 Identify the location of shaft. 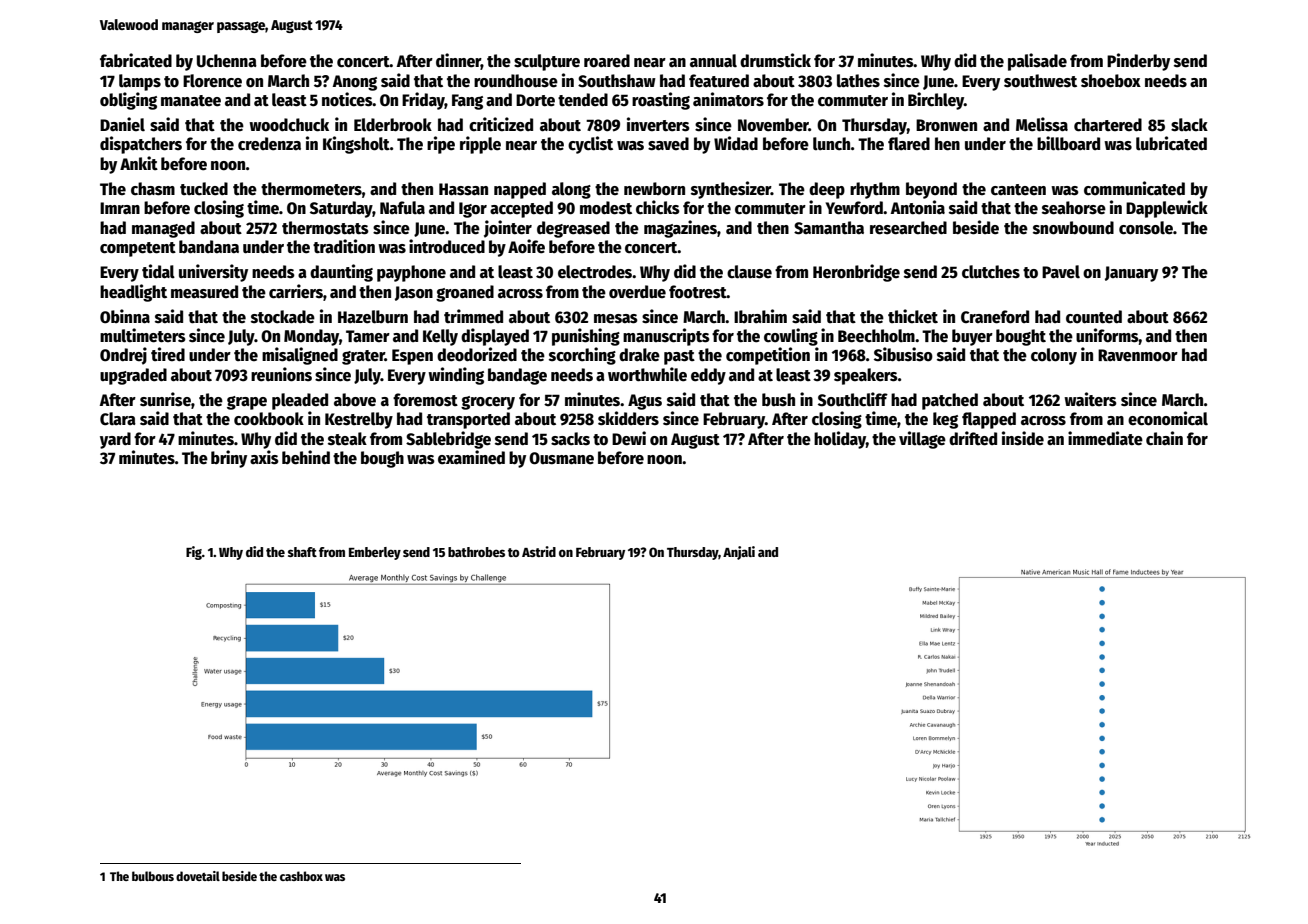
(302, 552).
